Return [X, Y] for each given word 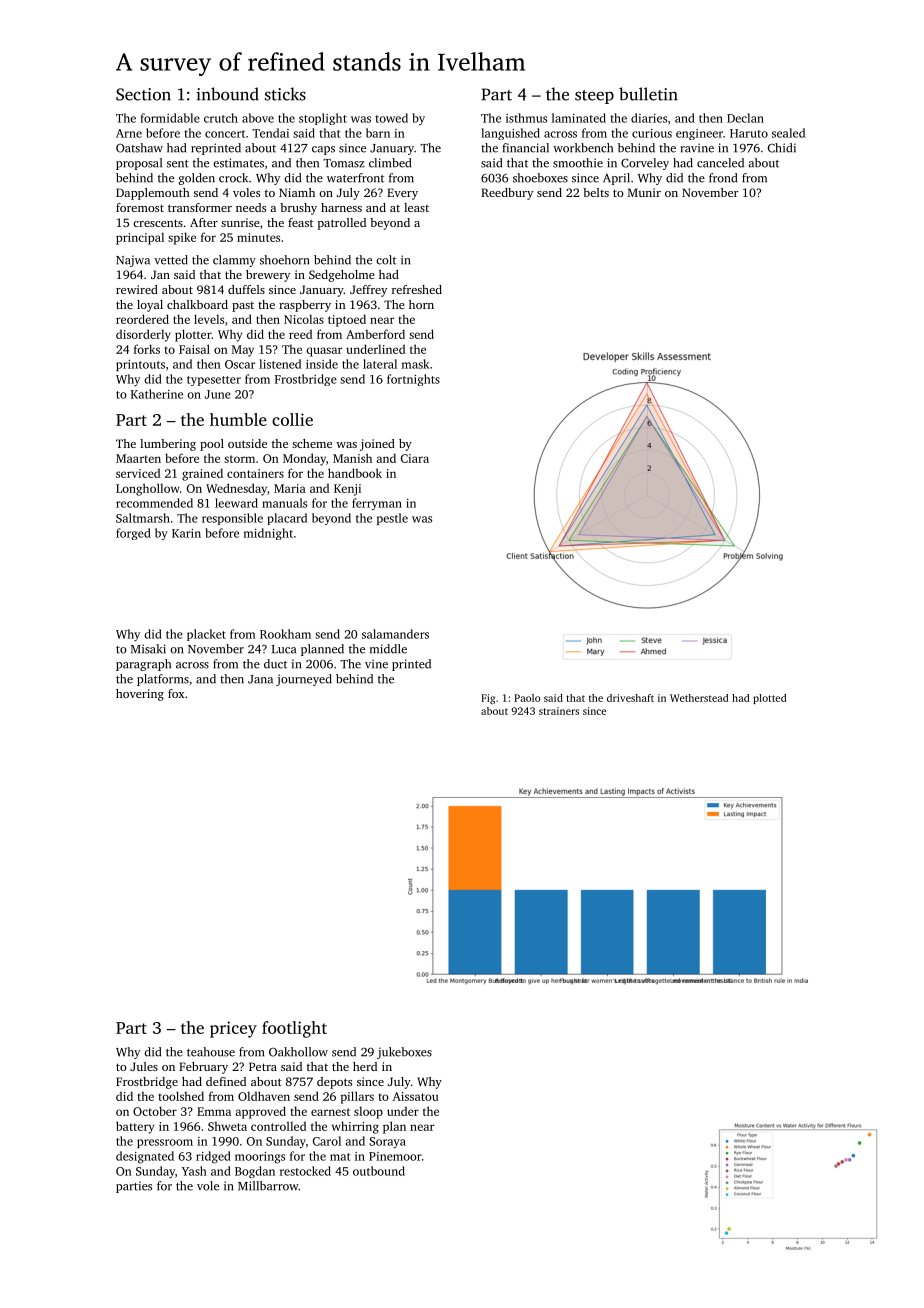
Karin [186, 533]
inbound [227, 94]
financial [525, 148]
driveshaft [630, 698]
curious [652, 133]
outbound [379, 1171]
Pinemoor [395, 1156]
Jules [144, 1066]
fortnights [413, 380]
